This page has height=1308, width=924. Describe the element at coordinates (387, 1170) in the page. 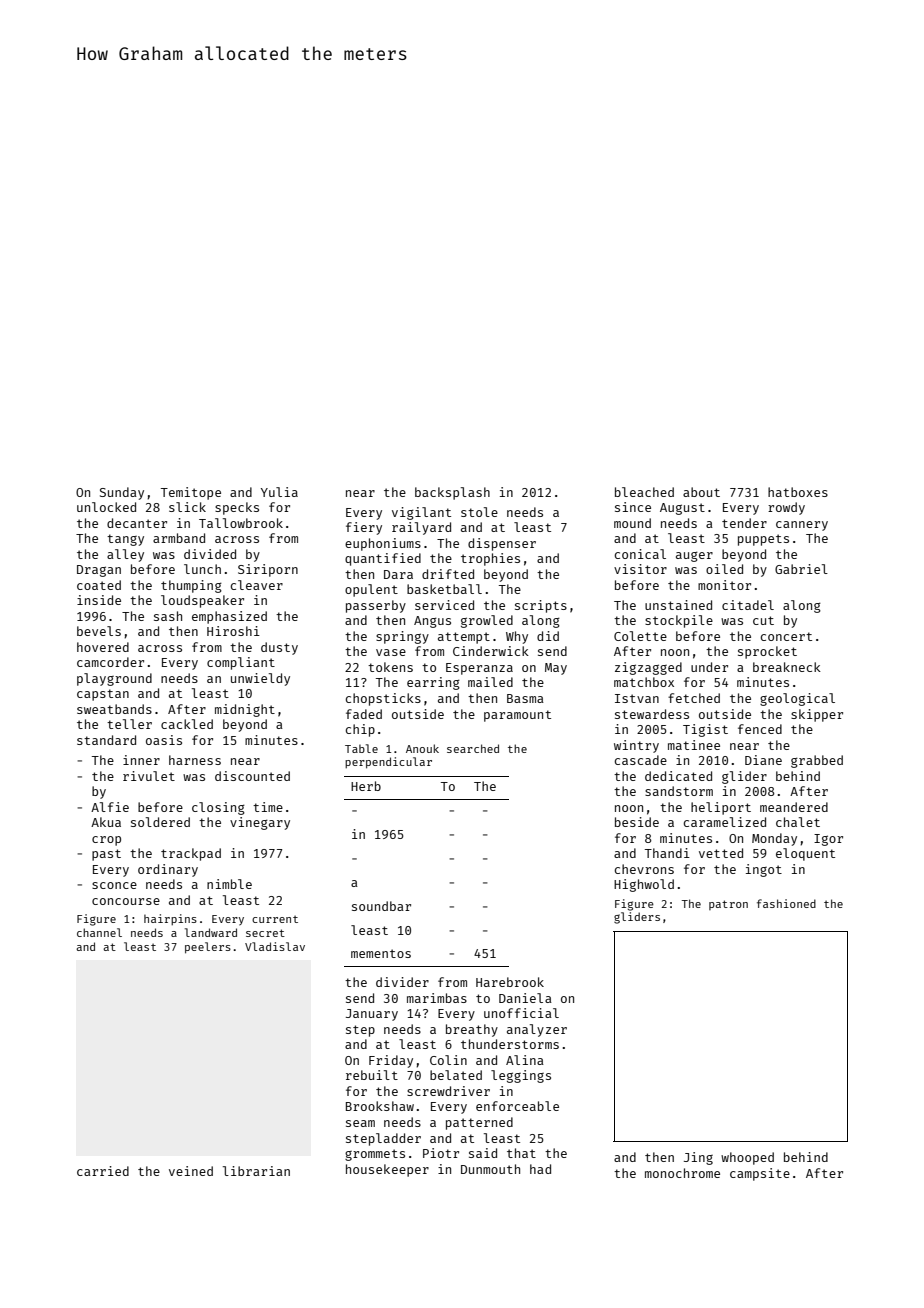

I see `housekeeper` at that location.
